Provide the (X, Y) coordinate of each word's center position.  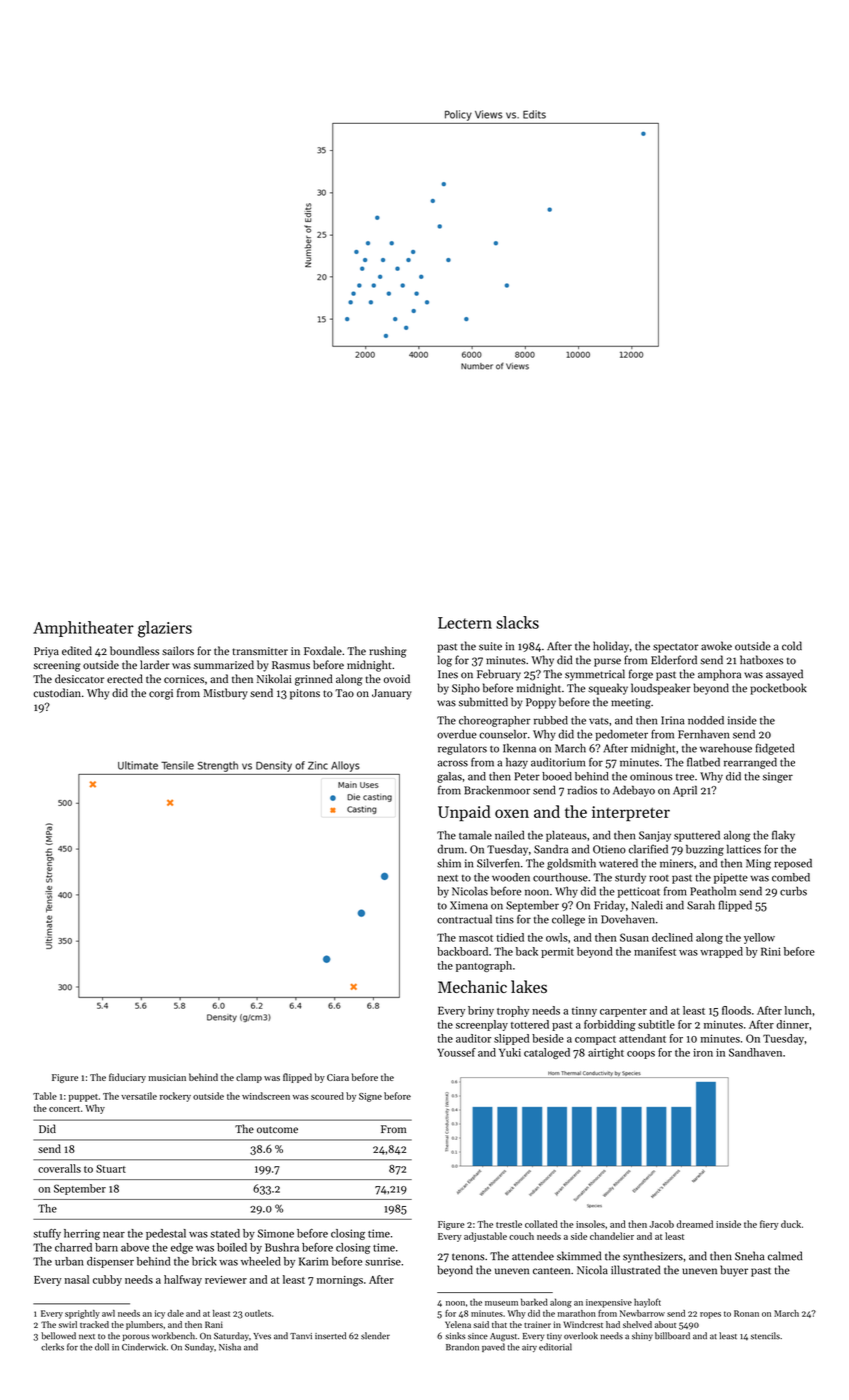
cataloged (547, 1053)
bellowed (58, 1336)
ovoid (396, 678)
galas (449, 777)
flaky (783, 836)
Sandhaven (755, 1052)
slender (375, 1336)
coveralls (59, 1168)
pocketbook (778, 689)
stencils (765, 1336)
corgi (161, 694)
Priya (46, 652)
